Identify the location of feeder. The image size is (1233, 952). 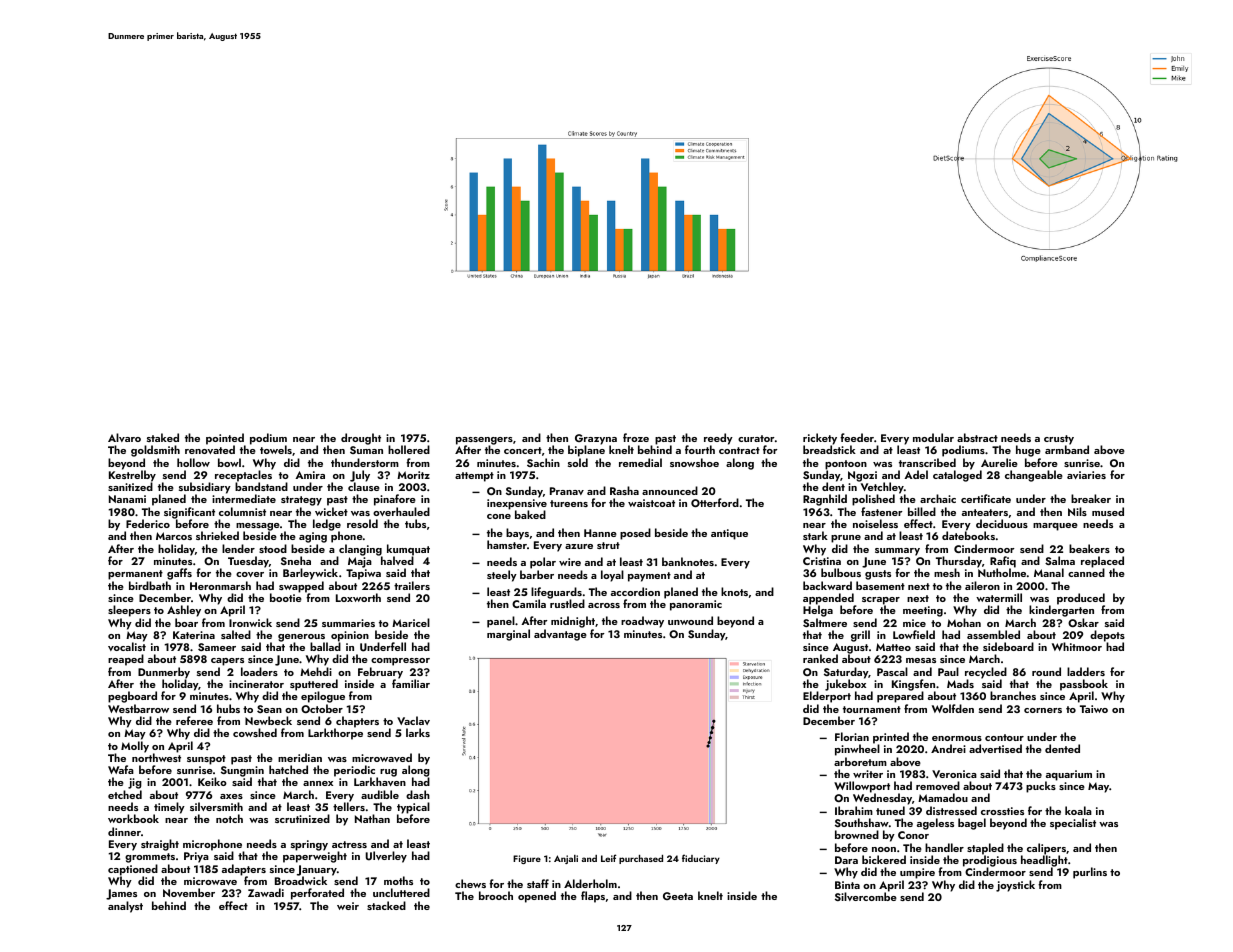
(857, 437).
